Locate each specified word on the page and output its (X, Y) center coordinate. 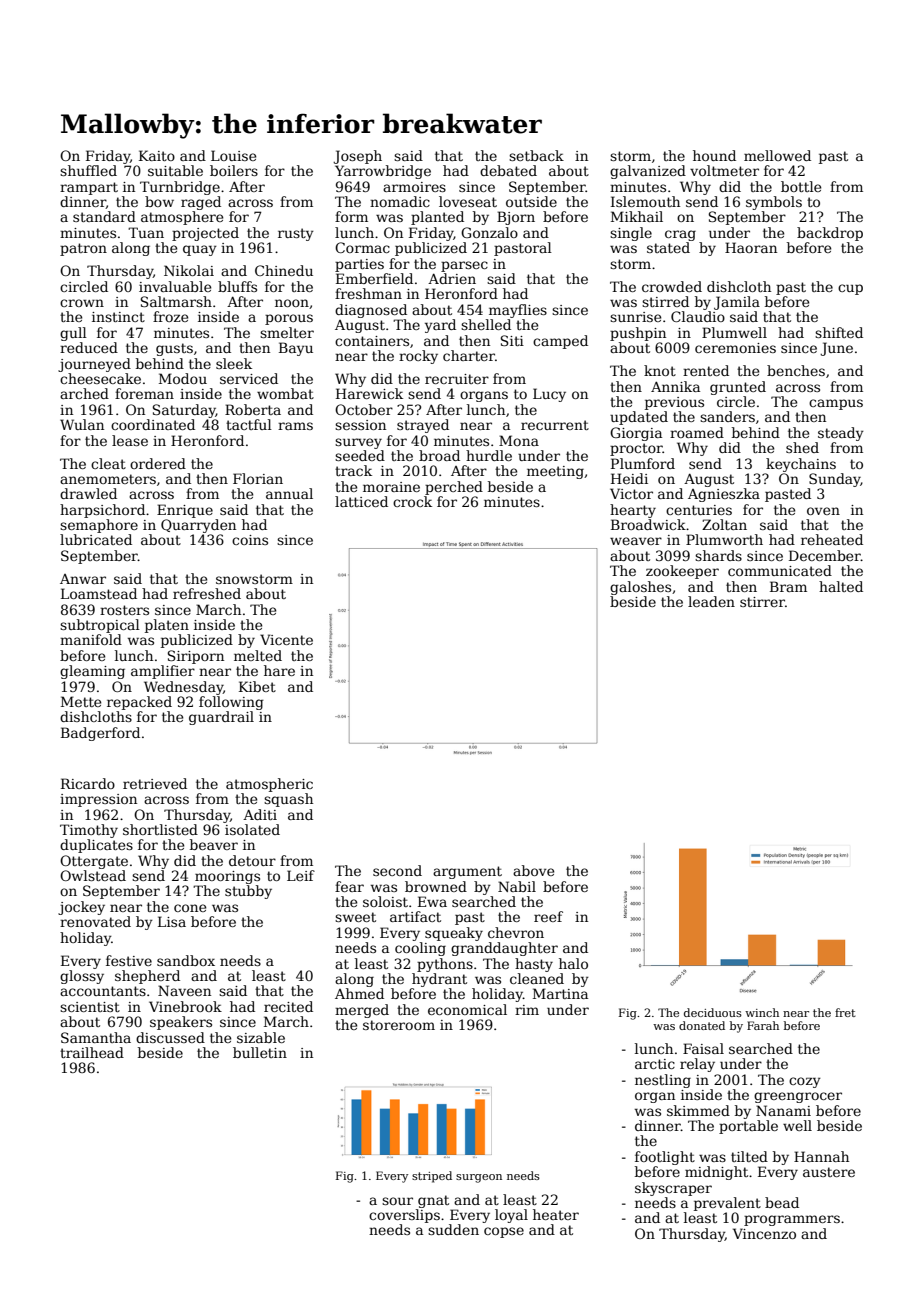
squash (288, 800)
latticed (361, 501)
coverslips (404, 1216)
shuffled (88, 170)
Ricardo (88, 783)
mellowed (777, 155)
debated (508, 170)
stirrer (762, 602)
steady (841, 434)
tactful (249, 424)
